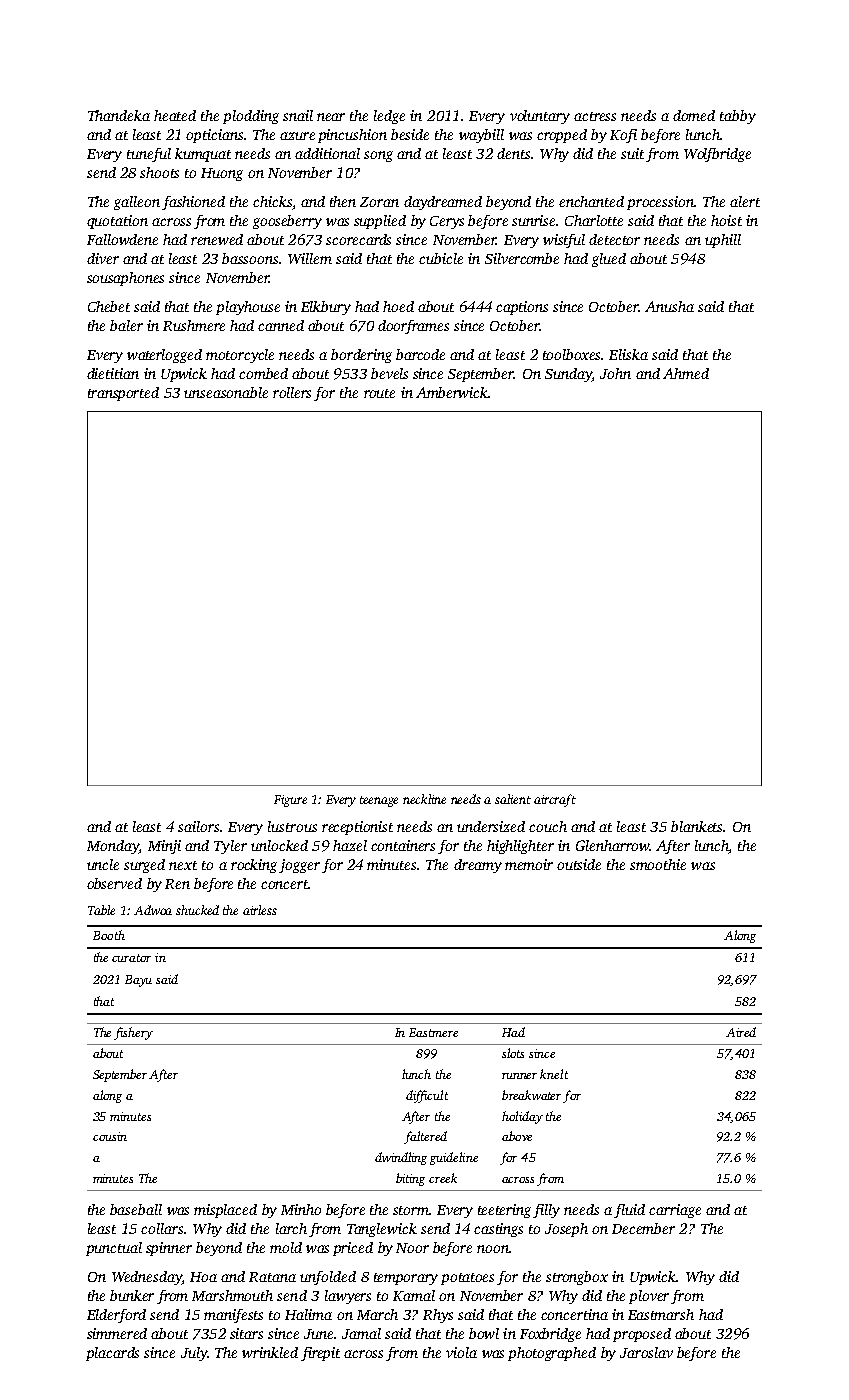  I want to click on Ratana, so click(272, 1277).
